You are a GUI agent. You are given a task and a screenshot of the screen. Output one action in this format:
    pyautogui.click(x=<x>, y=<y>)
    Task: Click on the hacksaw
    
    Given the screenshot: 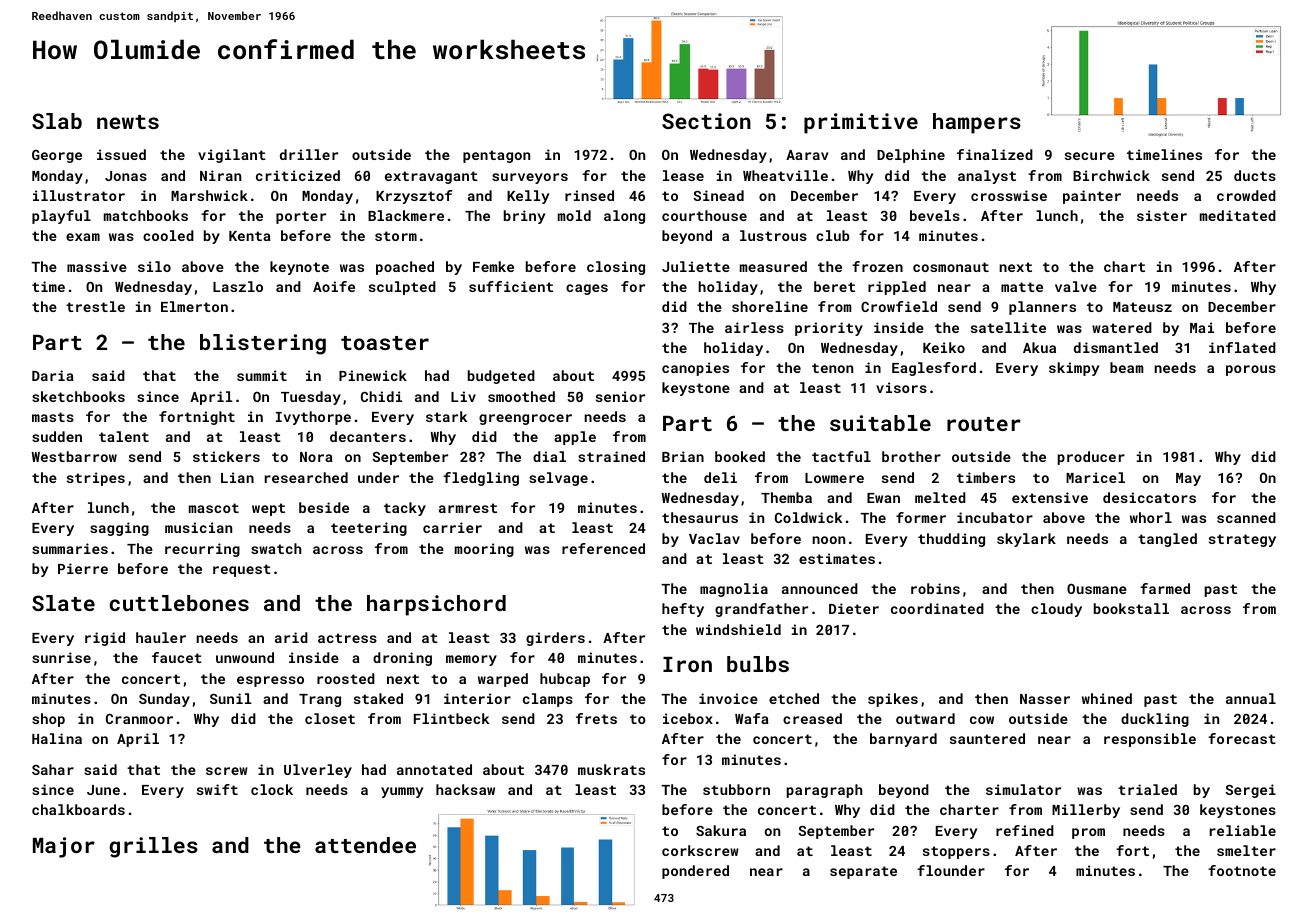 What is the action you would take?
    pyautogui.click(x=465, y=789)
